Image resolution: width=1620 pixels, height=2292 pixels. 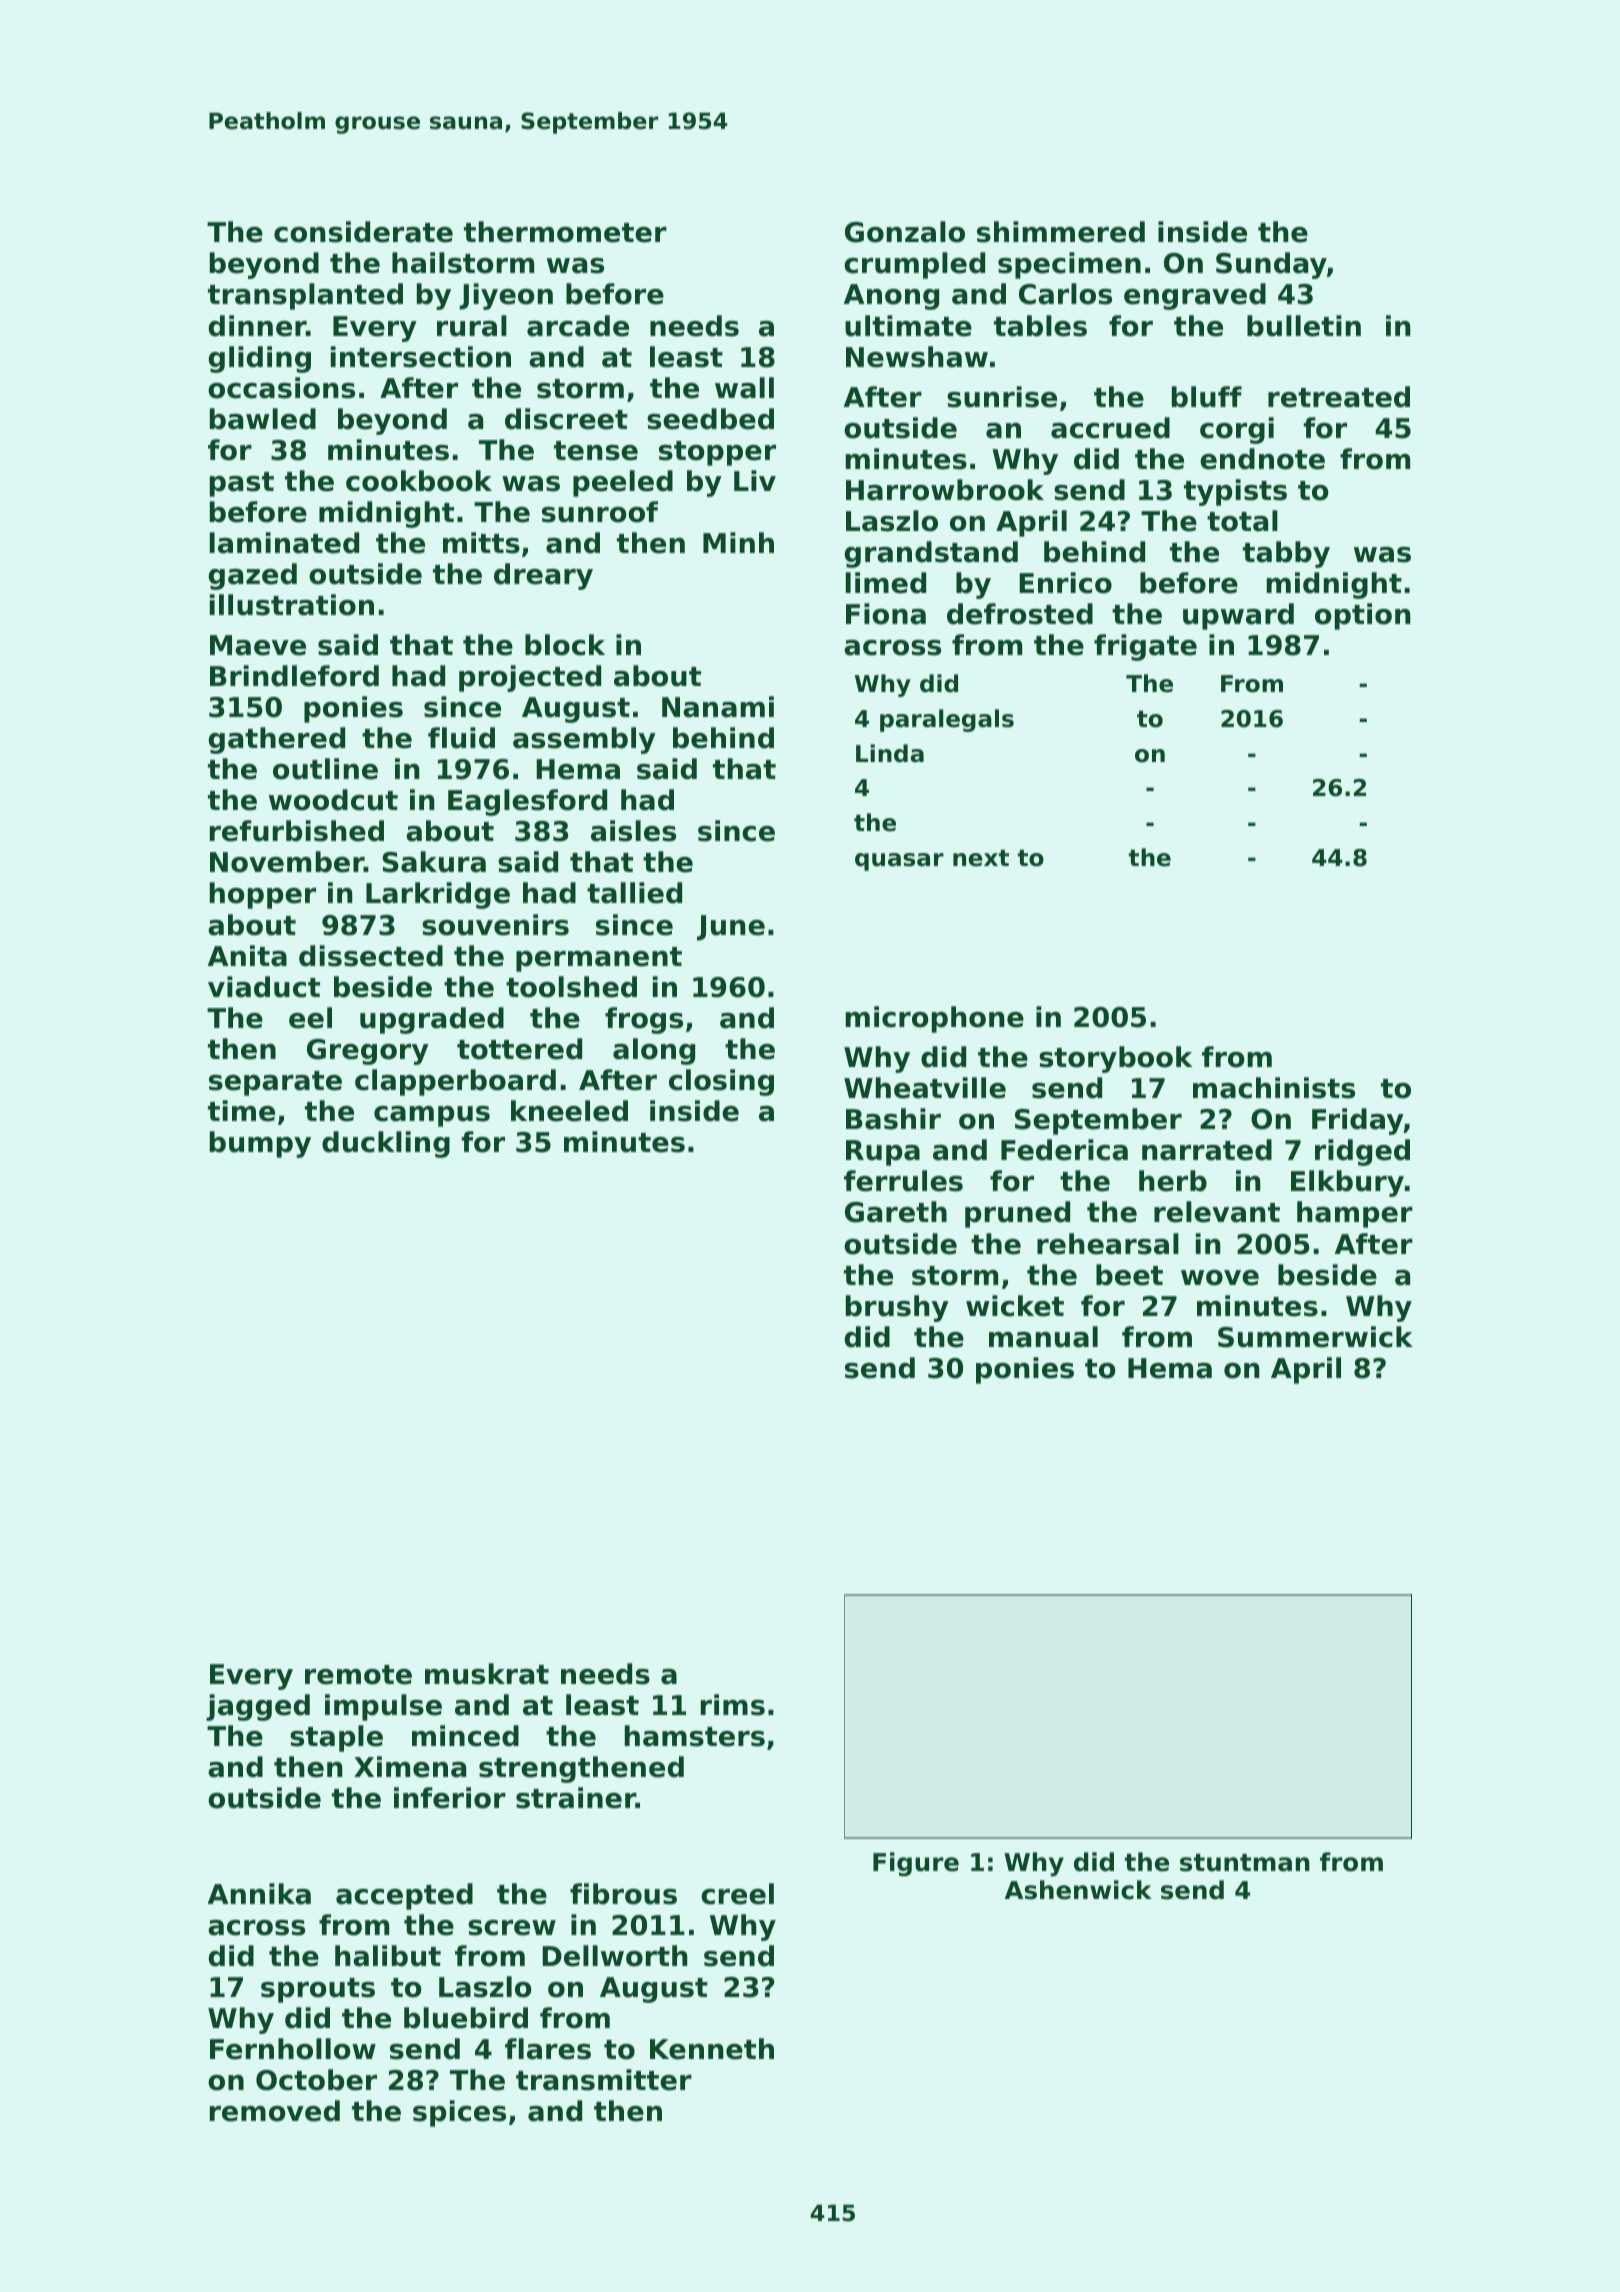 What do you see at coordinates (263, 895) in the document?
I see `hopper` at bounding box center [263, 895].
